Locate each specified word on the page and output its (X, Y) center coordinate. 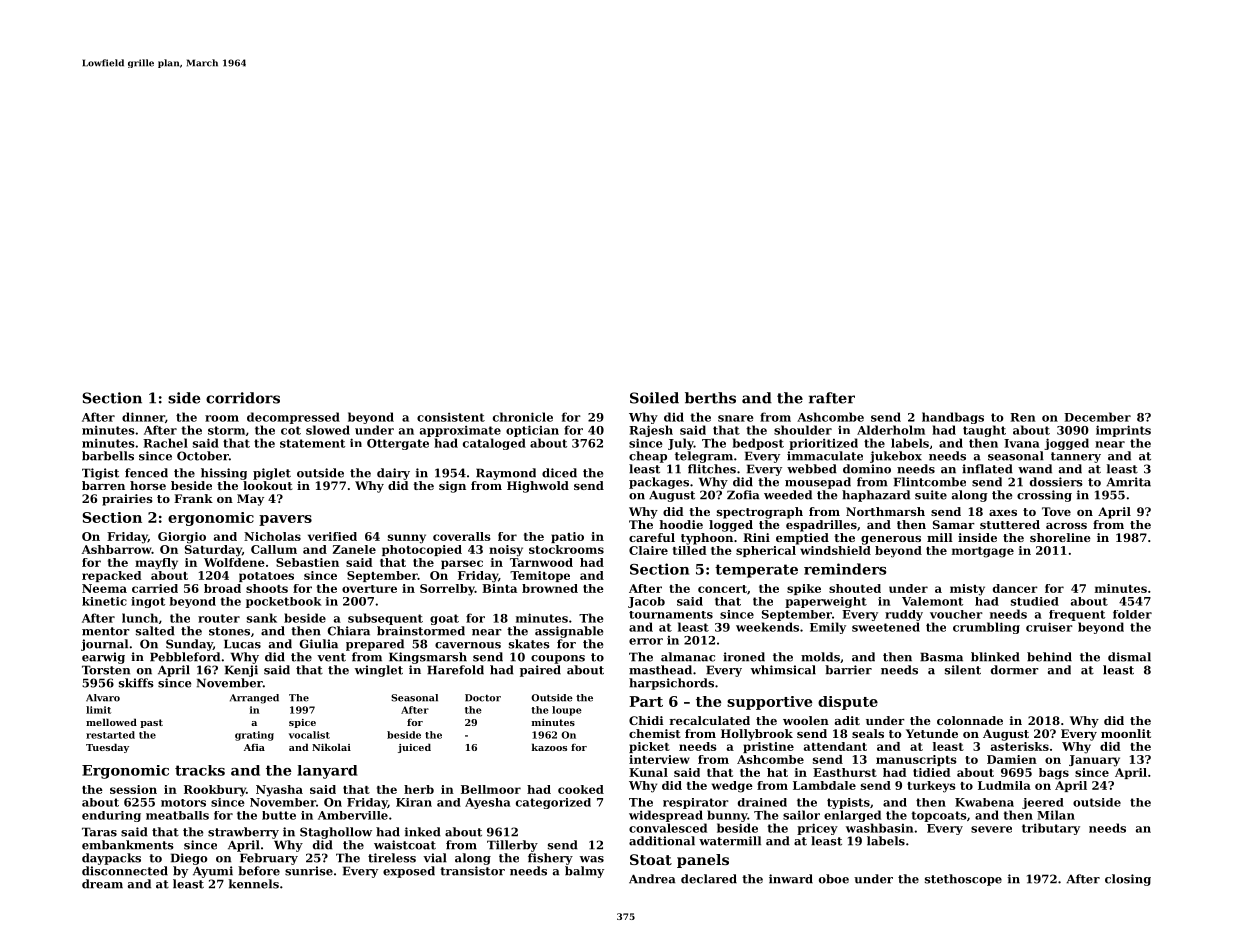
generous (891, 540)
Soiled (654, 398)
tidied (932, 772)
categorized (553, 803)
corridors (243, 398)
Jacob (646, 602)
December (1097, 417)
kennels (254, 884)
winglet (379, 671)
